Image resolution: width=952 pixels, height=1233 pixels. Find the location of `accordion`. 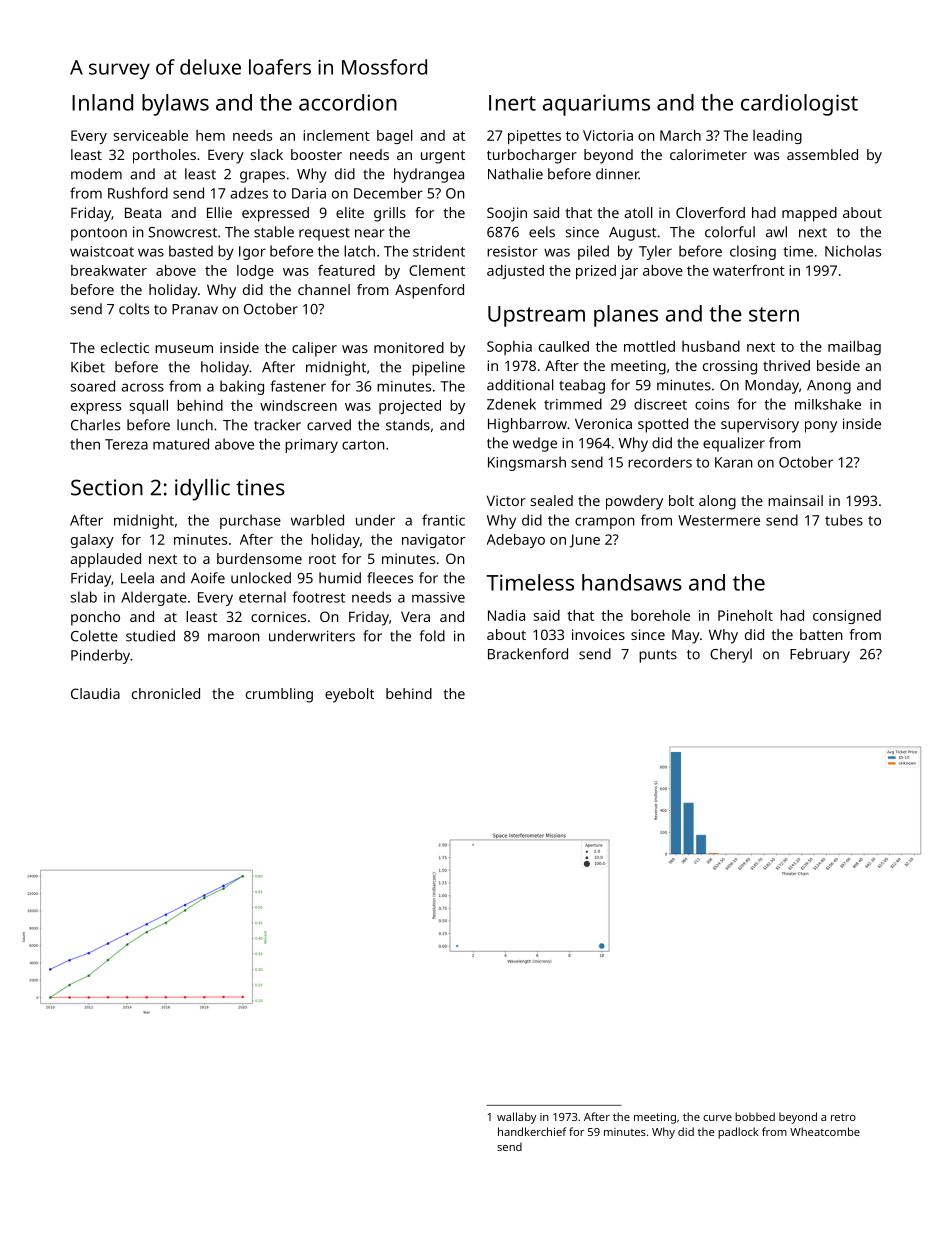

accordion is located at coordinates (348, 102).
